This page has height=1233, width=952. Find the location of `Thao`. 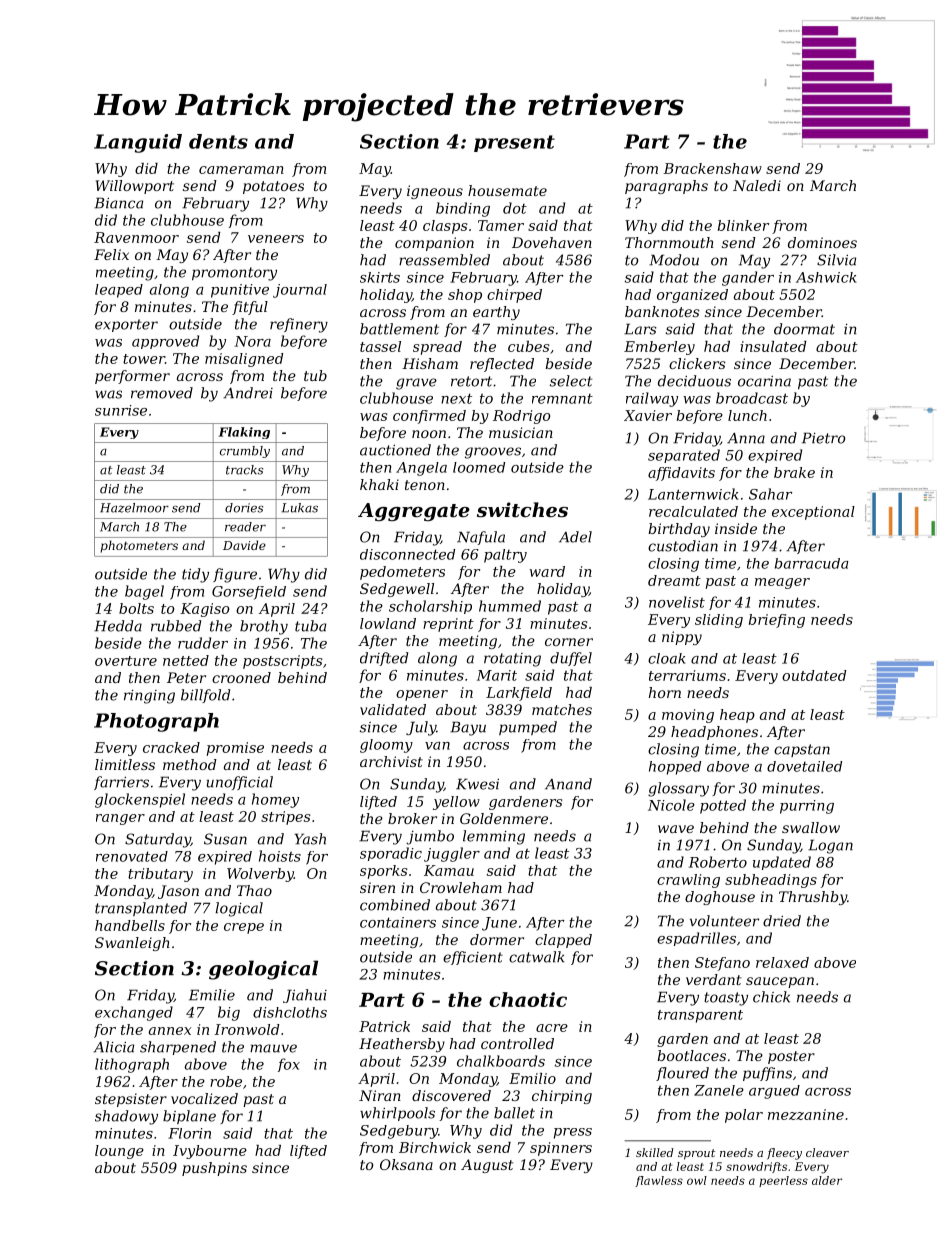

Thao is located at coordinates (254, 890).
